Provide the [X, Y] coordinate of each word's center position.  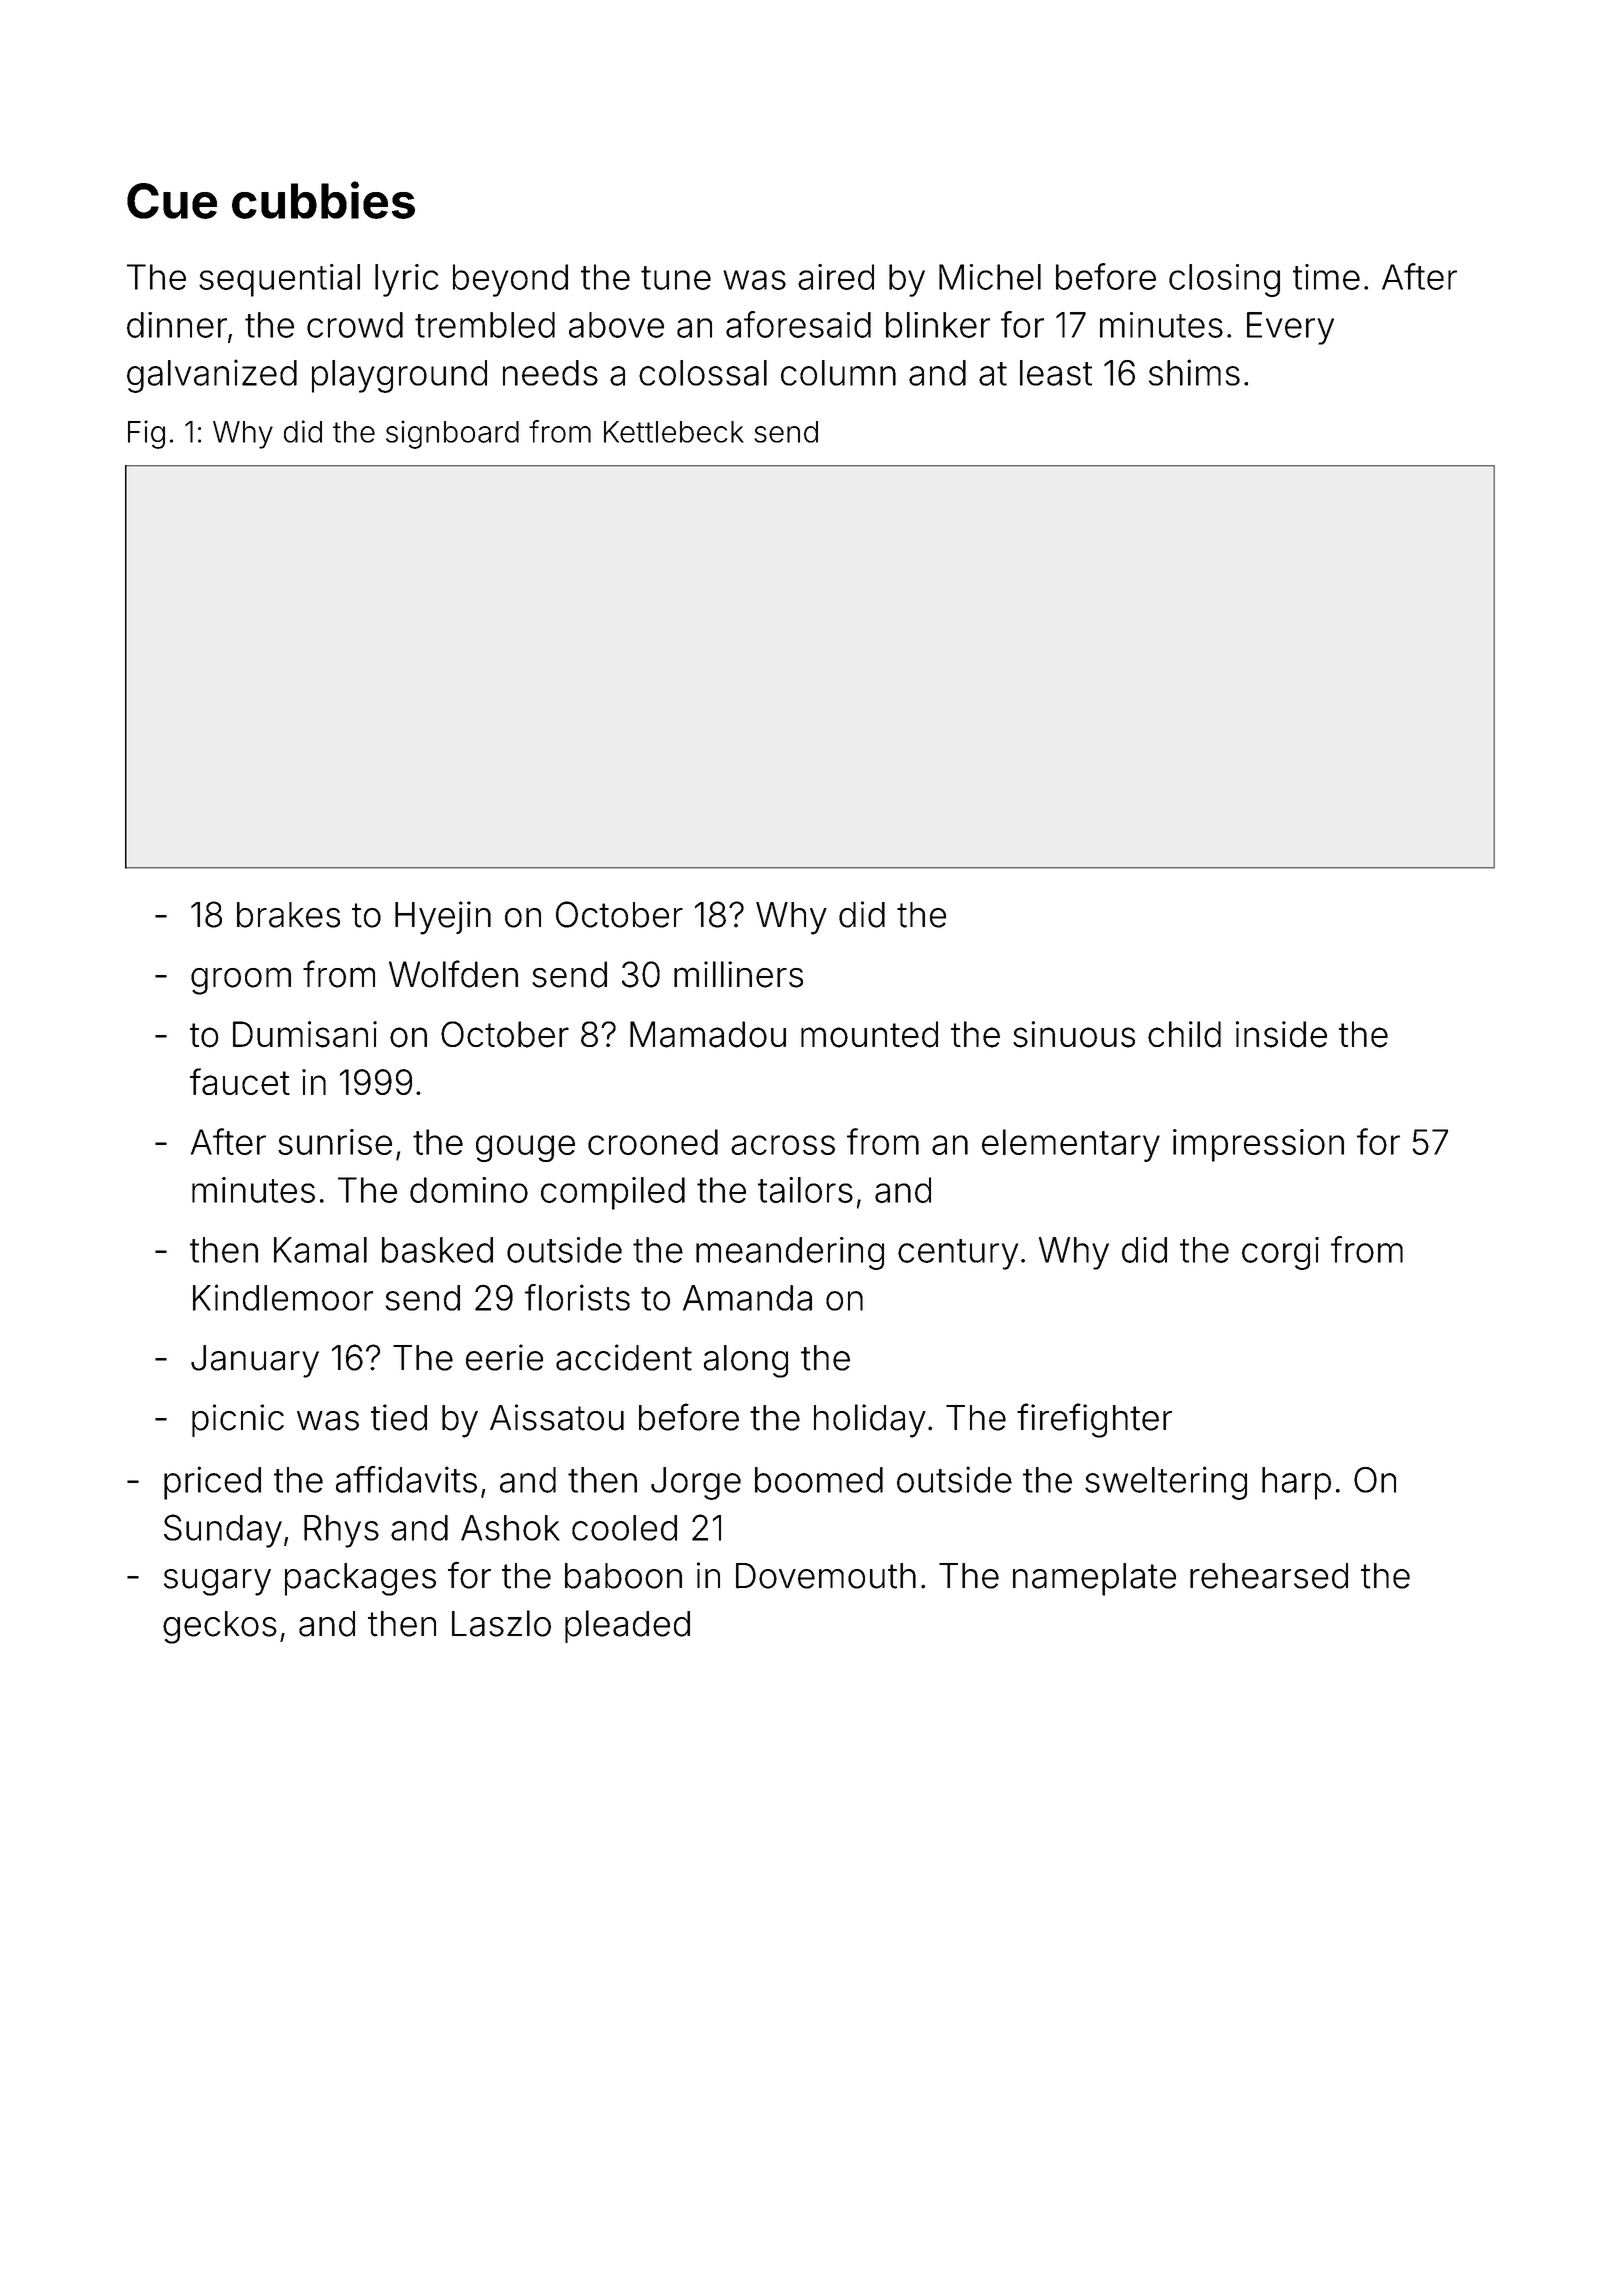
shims [1194, 372]
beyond [510, 280]
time [1326, 277]
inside [1281, 1034]
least [1056, 373]
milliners [738, 974]
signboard [452, 434]
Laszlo [501, 1623]
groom [241, 981]
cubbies [323, 200]
